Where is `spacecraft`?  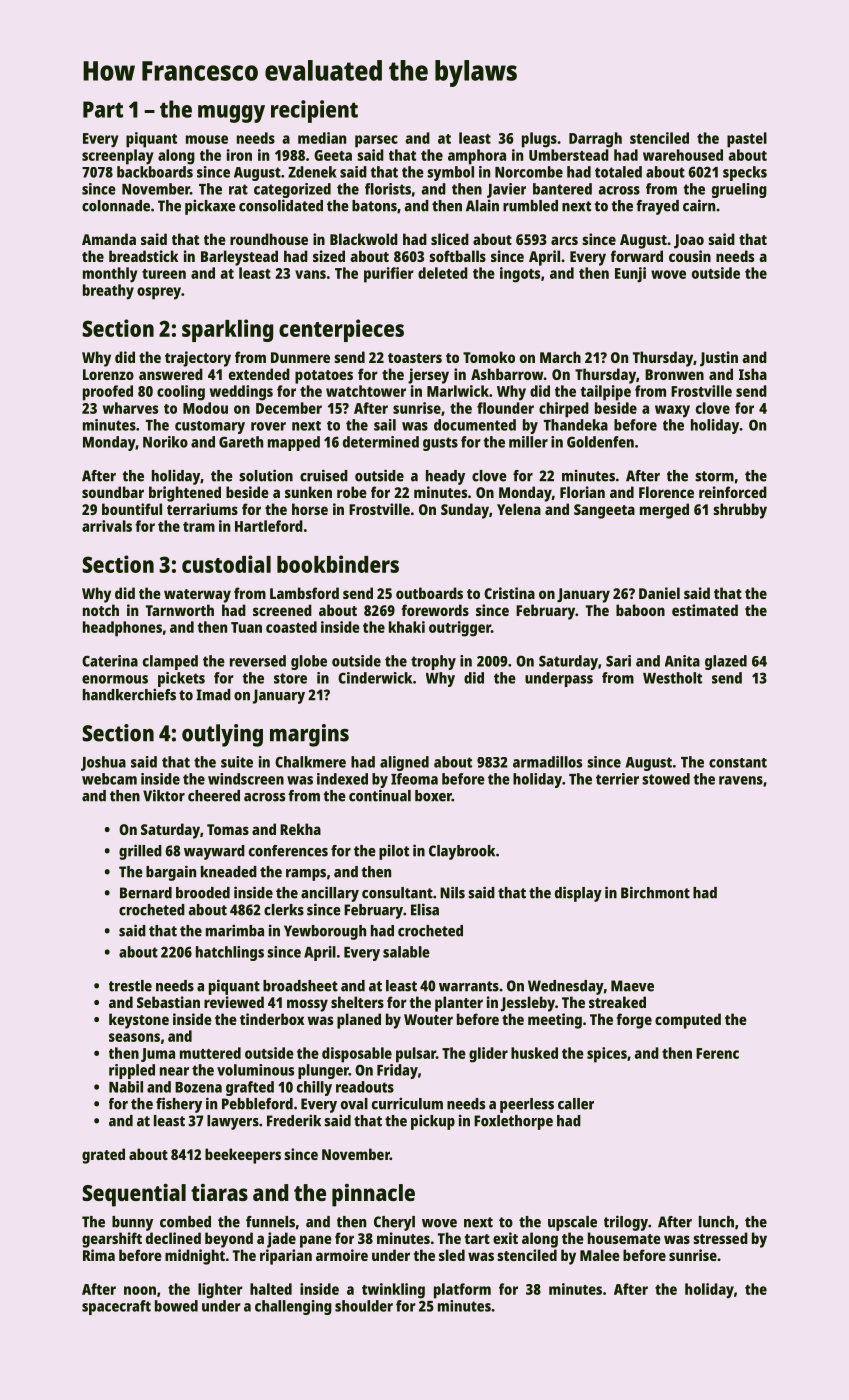
spacecraft is located at coordinates (116, 1307).
